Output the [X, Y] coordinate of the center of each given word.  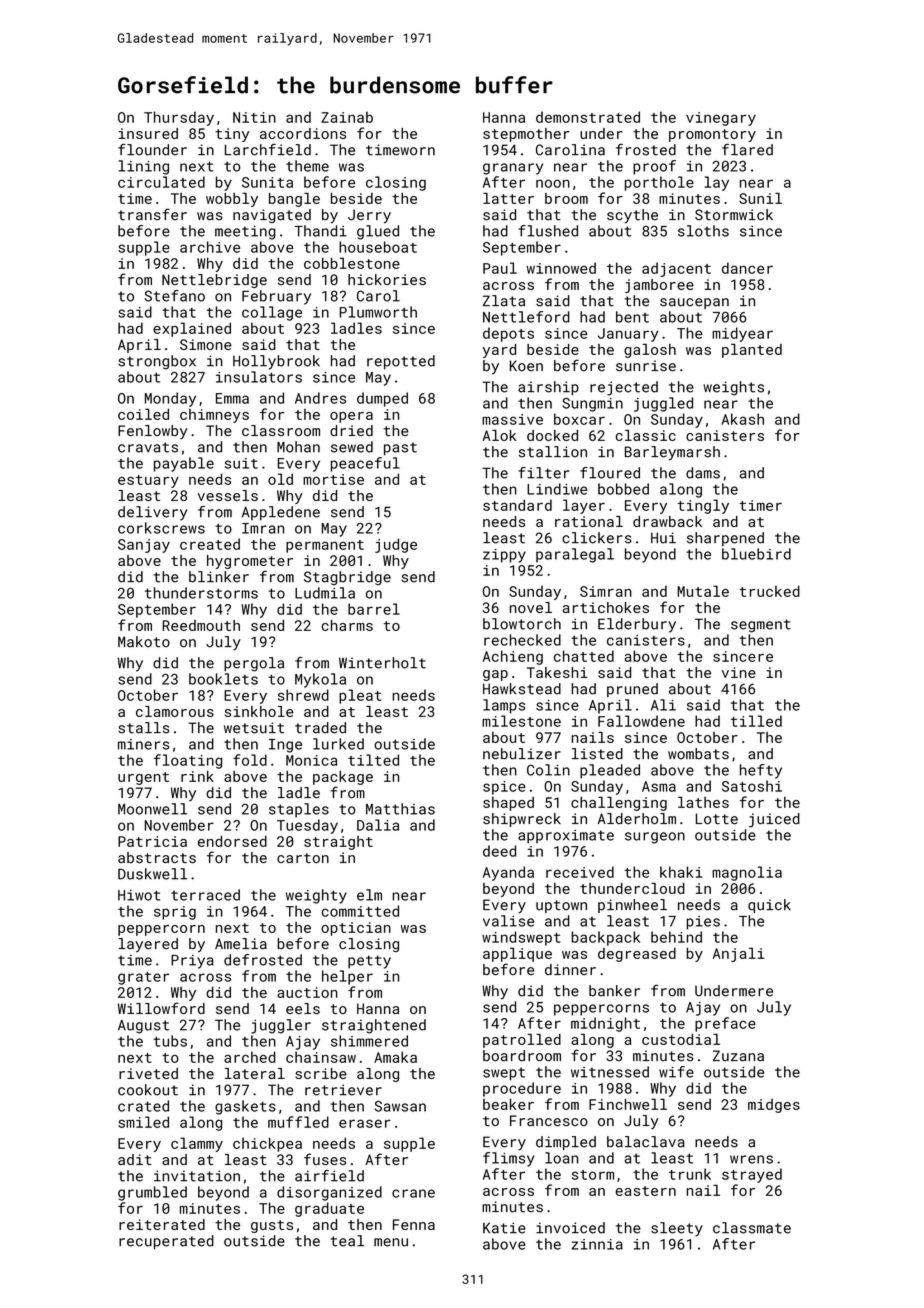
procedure [522, 1089]
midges [774, 1106]
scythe [632, 216]
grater [143, 978]
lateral [255, 1073]
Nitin [254, 117]
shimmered [369, 1041]
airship [548, 388]
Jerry [369, 216]
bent [632, 317]
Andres [320, 398]
